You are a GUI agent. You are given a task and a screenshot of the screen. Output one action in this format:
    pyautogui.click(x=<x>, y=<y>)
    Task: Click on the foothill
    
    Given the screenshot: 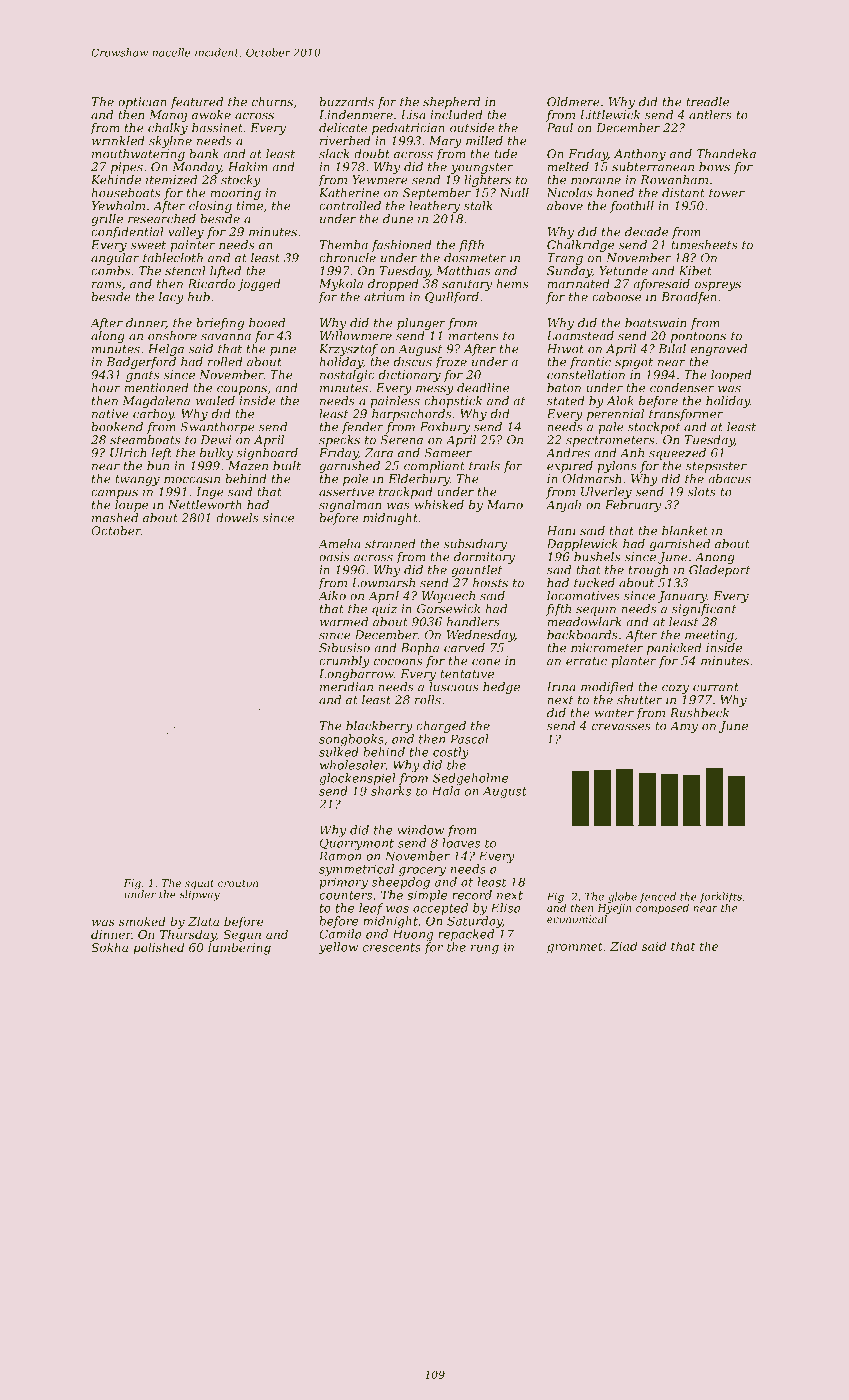 What is the action you would take?
    pyautogui.click(x=632, y=207)
